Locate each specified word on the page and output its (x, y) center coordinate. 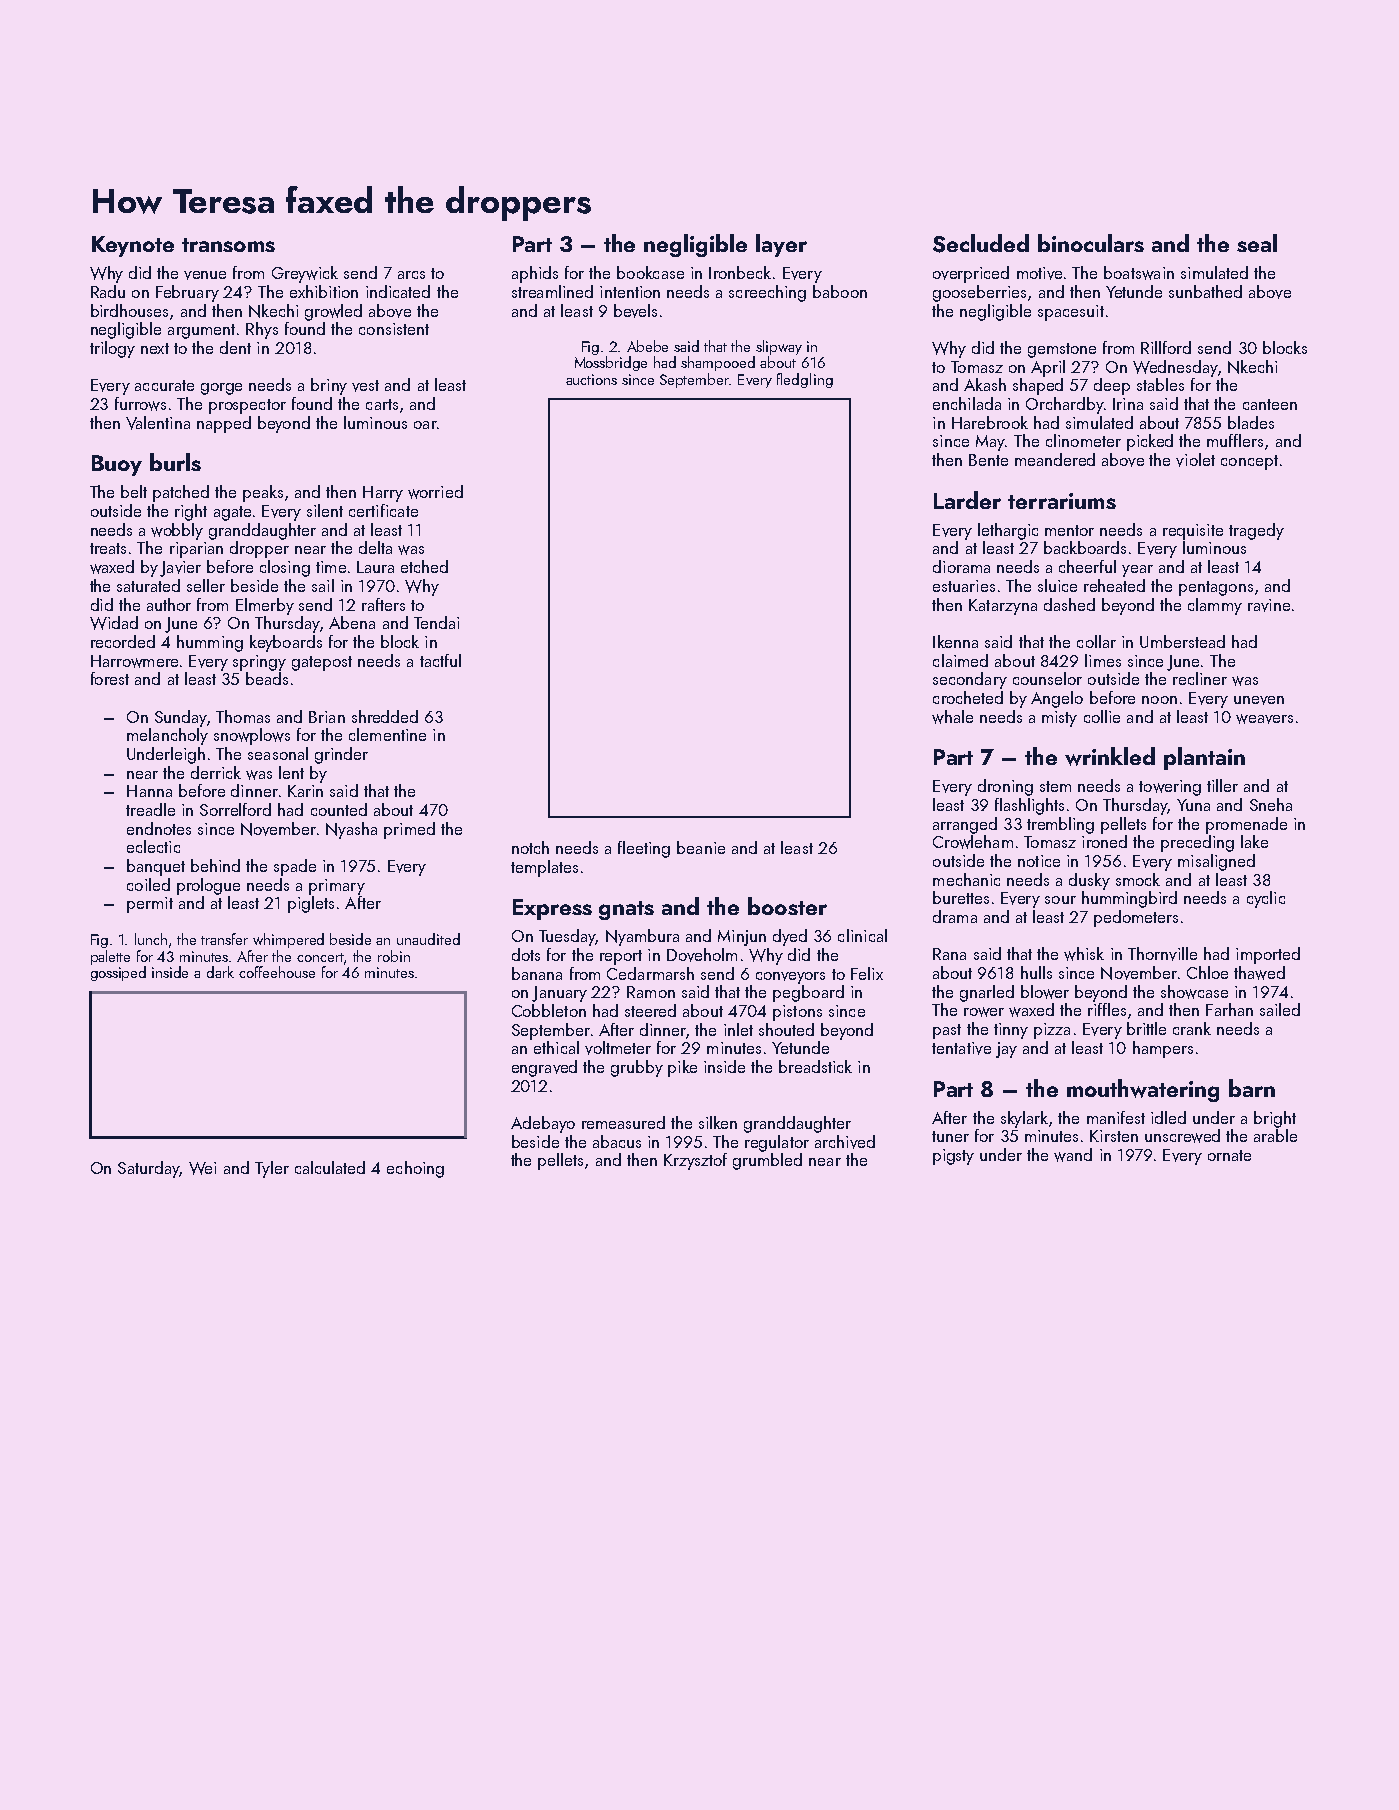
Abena (352, 622)
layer (781, 245)
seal (1257, 243)
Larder (967, 500)
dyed (790, 937)
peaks (263, 493)
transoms (228, 245)
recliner (1200, 678)
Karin (305, 791)
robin (394, 956)
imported (1268, 955)
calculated (330, 1167)
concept (1249, 462)
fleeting (644, 849)
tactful (440, 660)
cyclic (1266, 899)
